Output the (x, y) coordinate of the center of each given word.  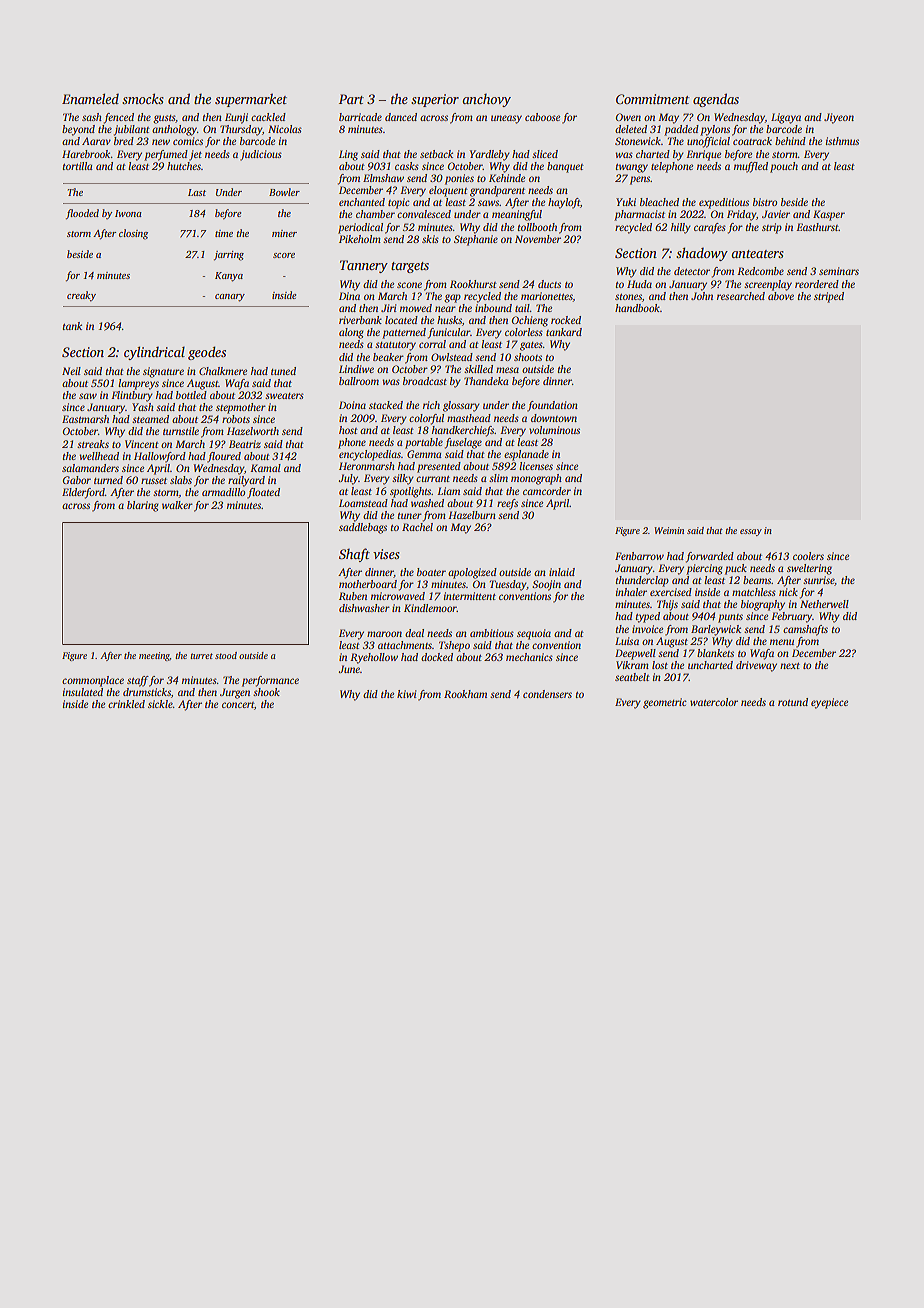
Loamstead (363, 503)
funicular (449, 333)
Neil (71, 371)
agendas (716, 100)
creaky (81, 296)
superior (435, 100)
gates (531, 346)
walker (177, 505)
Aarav (96, 141)
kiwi (406, 694)
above (781, 296)
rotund (793, 702)
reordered (817, 284)
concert (238, 705)
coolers (808, 556)
